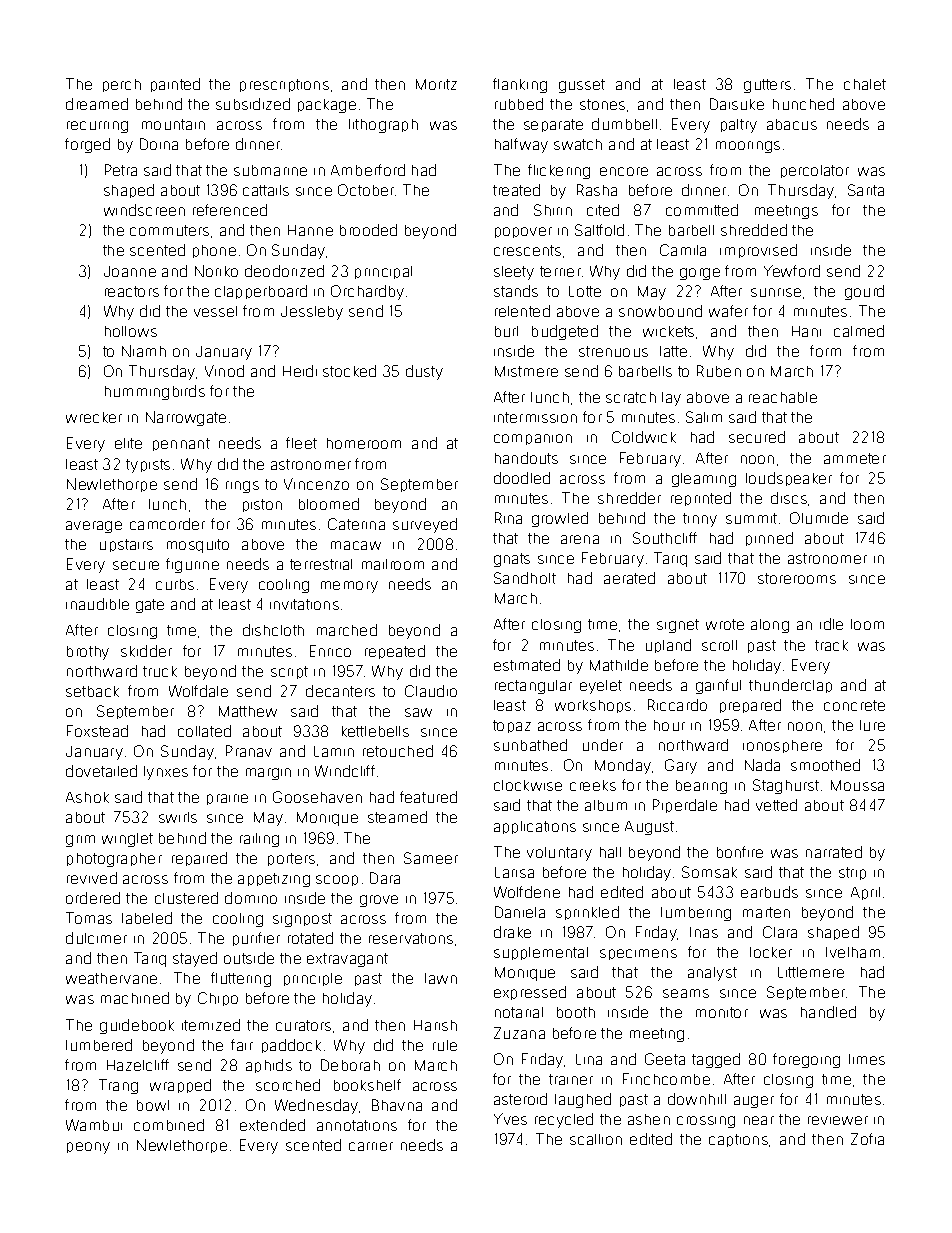 The image size is (952, 1233). I want to click on Zofia, so click(867, 1139).
